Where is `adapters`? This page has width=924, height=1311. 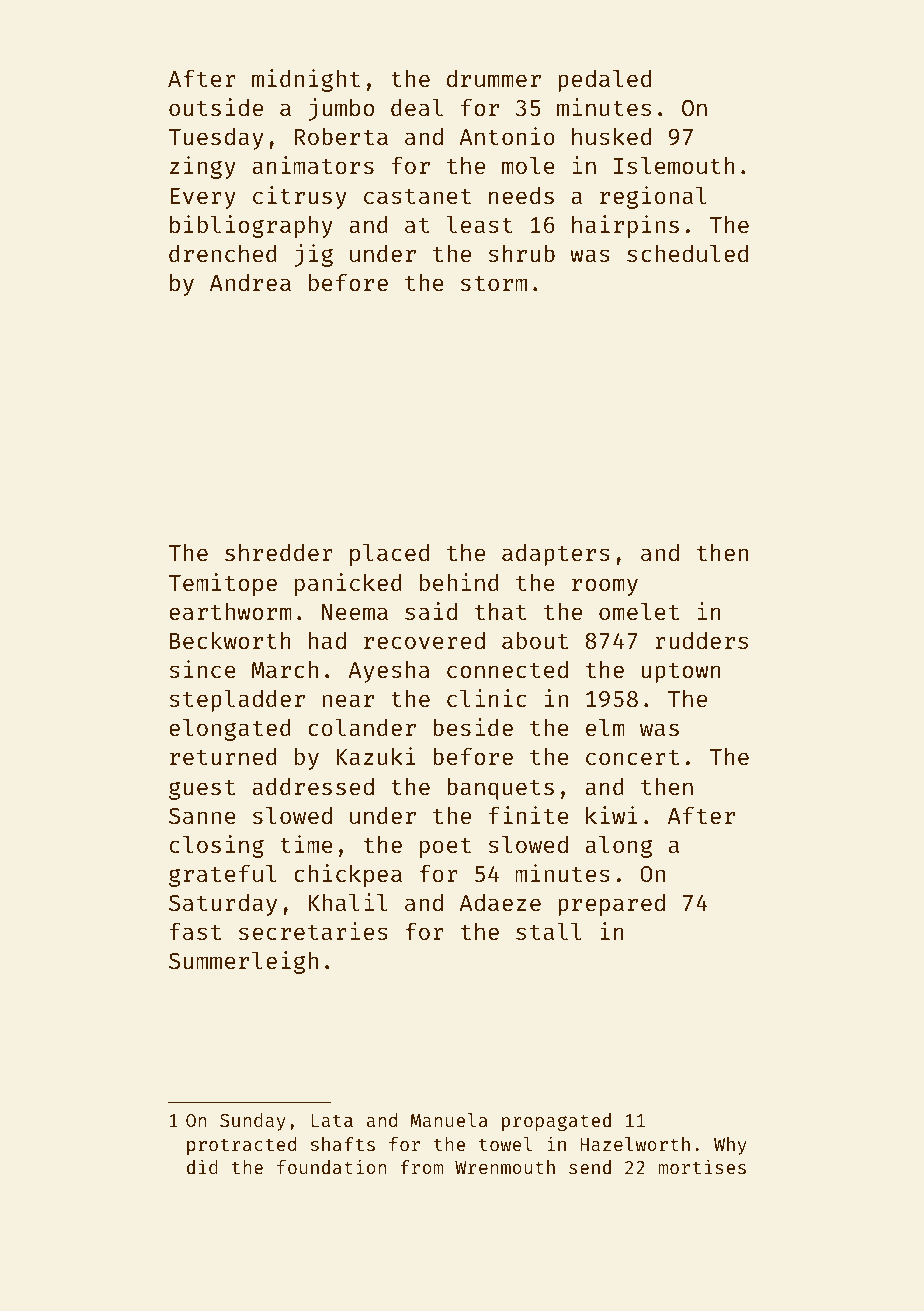 adapters is located at coordinates (556, 555).
